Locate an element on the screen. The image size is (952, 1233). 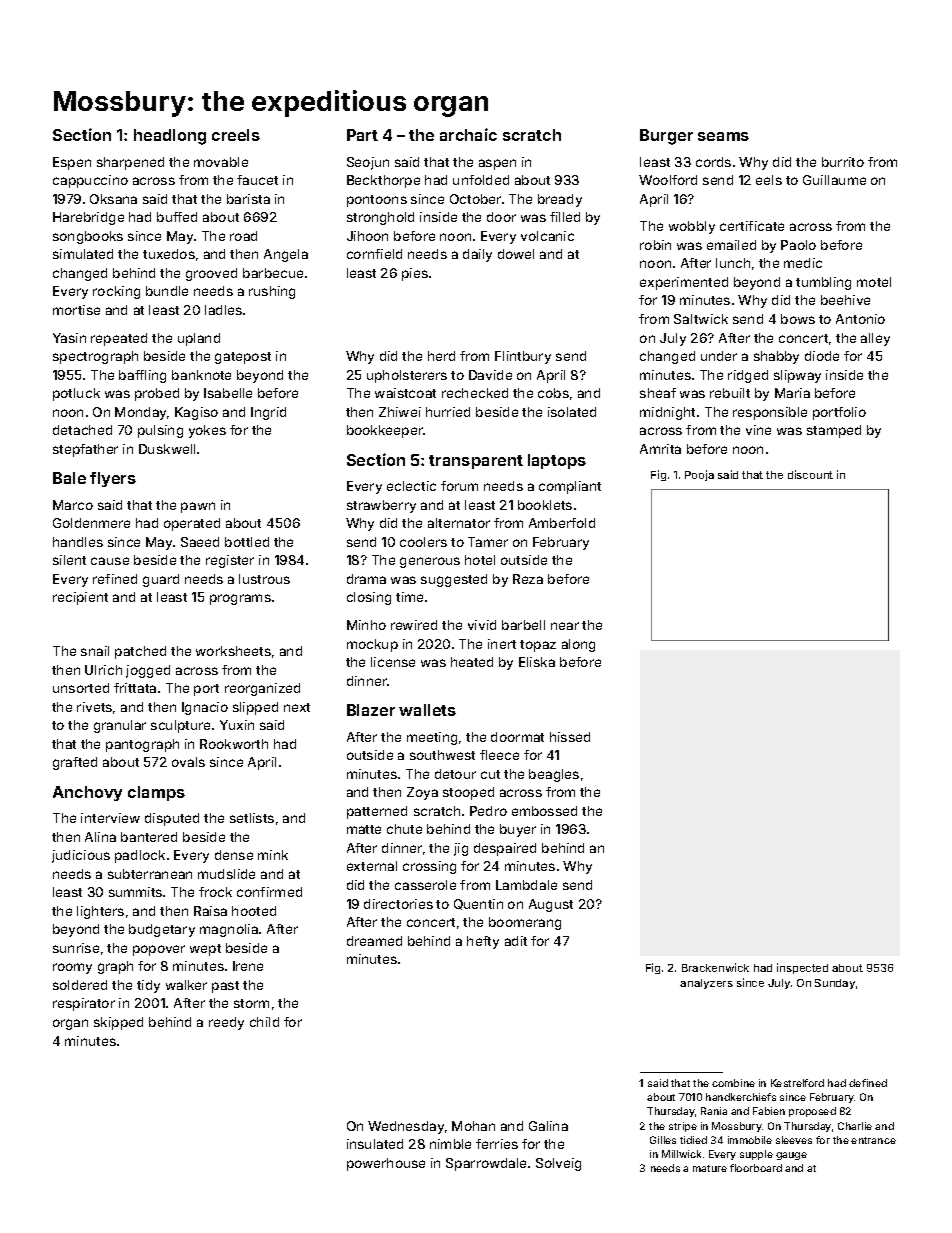
Burger is located at coordinates (666, 137).
